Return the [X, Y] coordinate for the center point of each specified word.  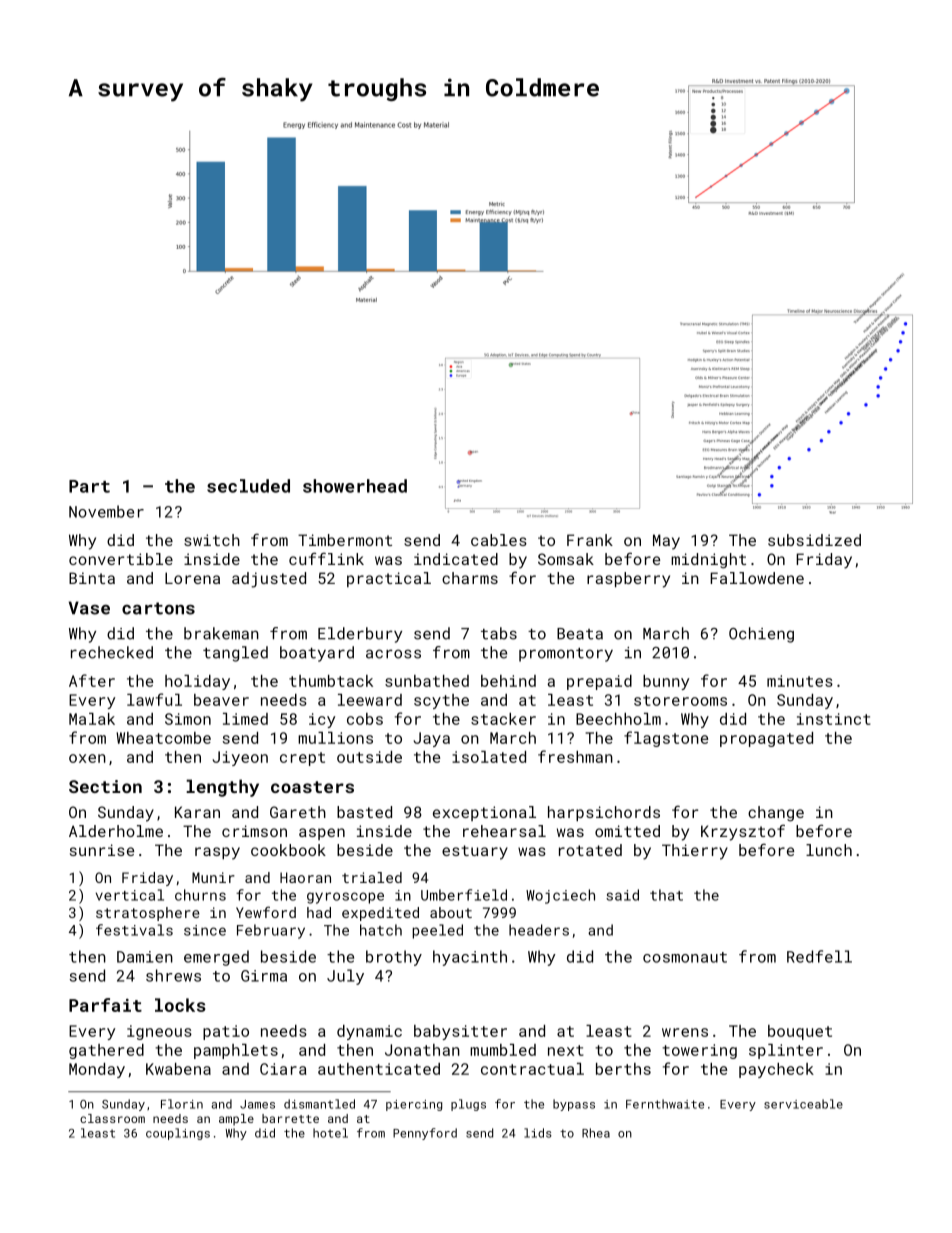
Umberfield [464, 895]
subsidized [814, 540]
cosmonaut [685, 957]
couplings [178, 1134]
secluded [248, 486]
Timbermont [345, 540]
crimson [254, 831]
